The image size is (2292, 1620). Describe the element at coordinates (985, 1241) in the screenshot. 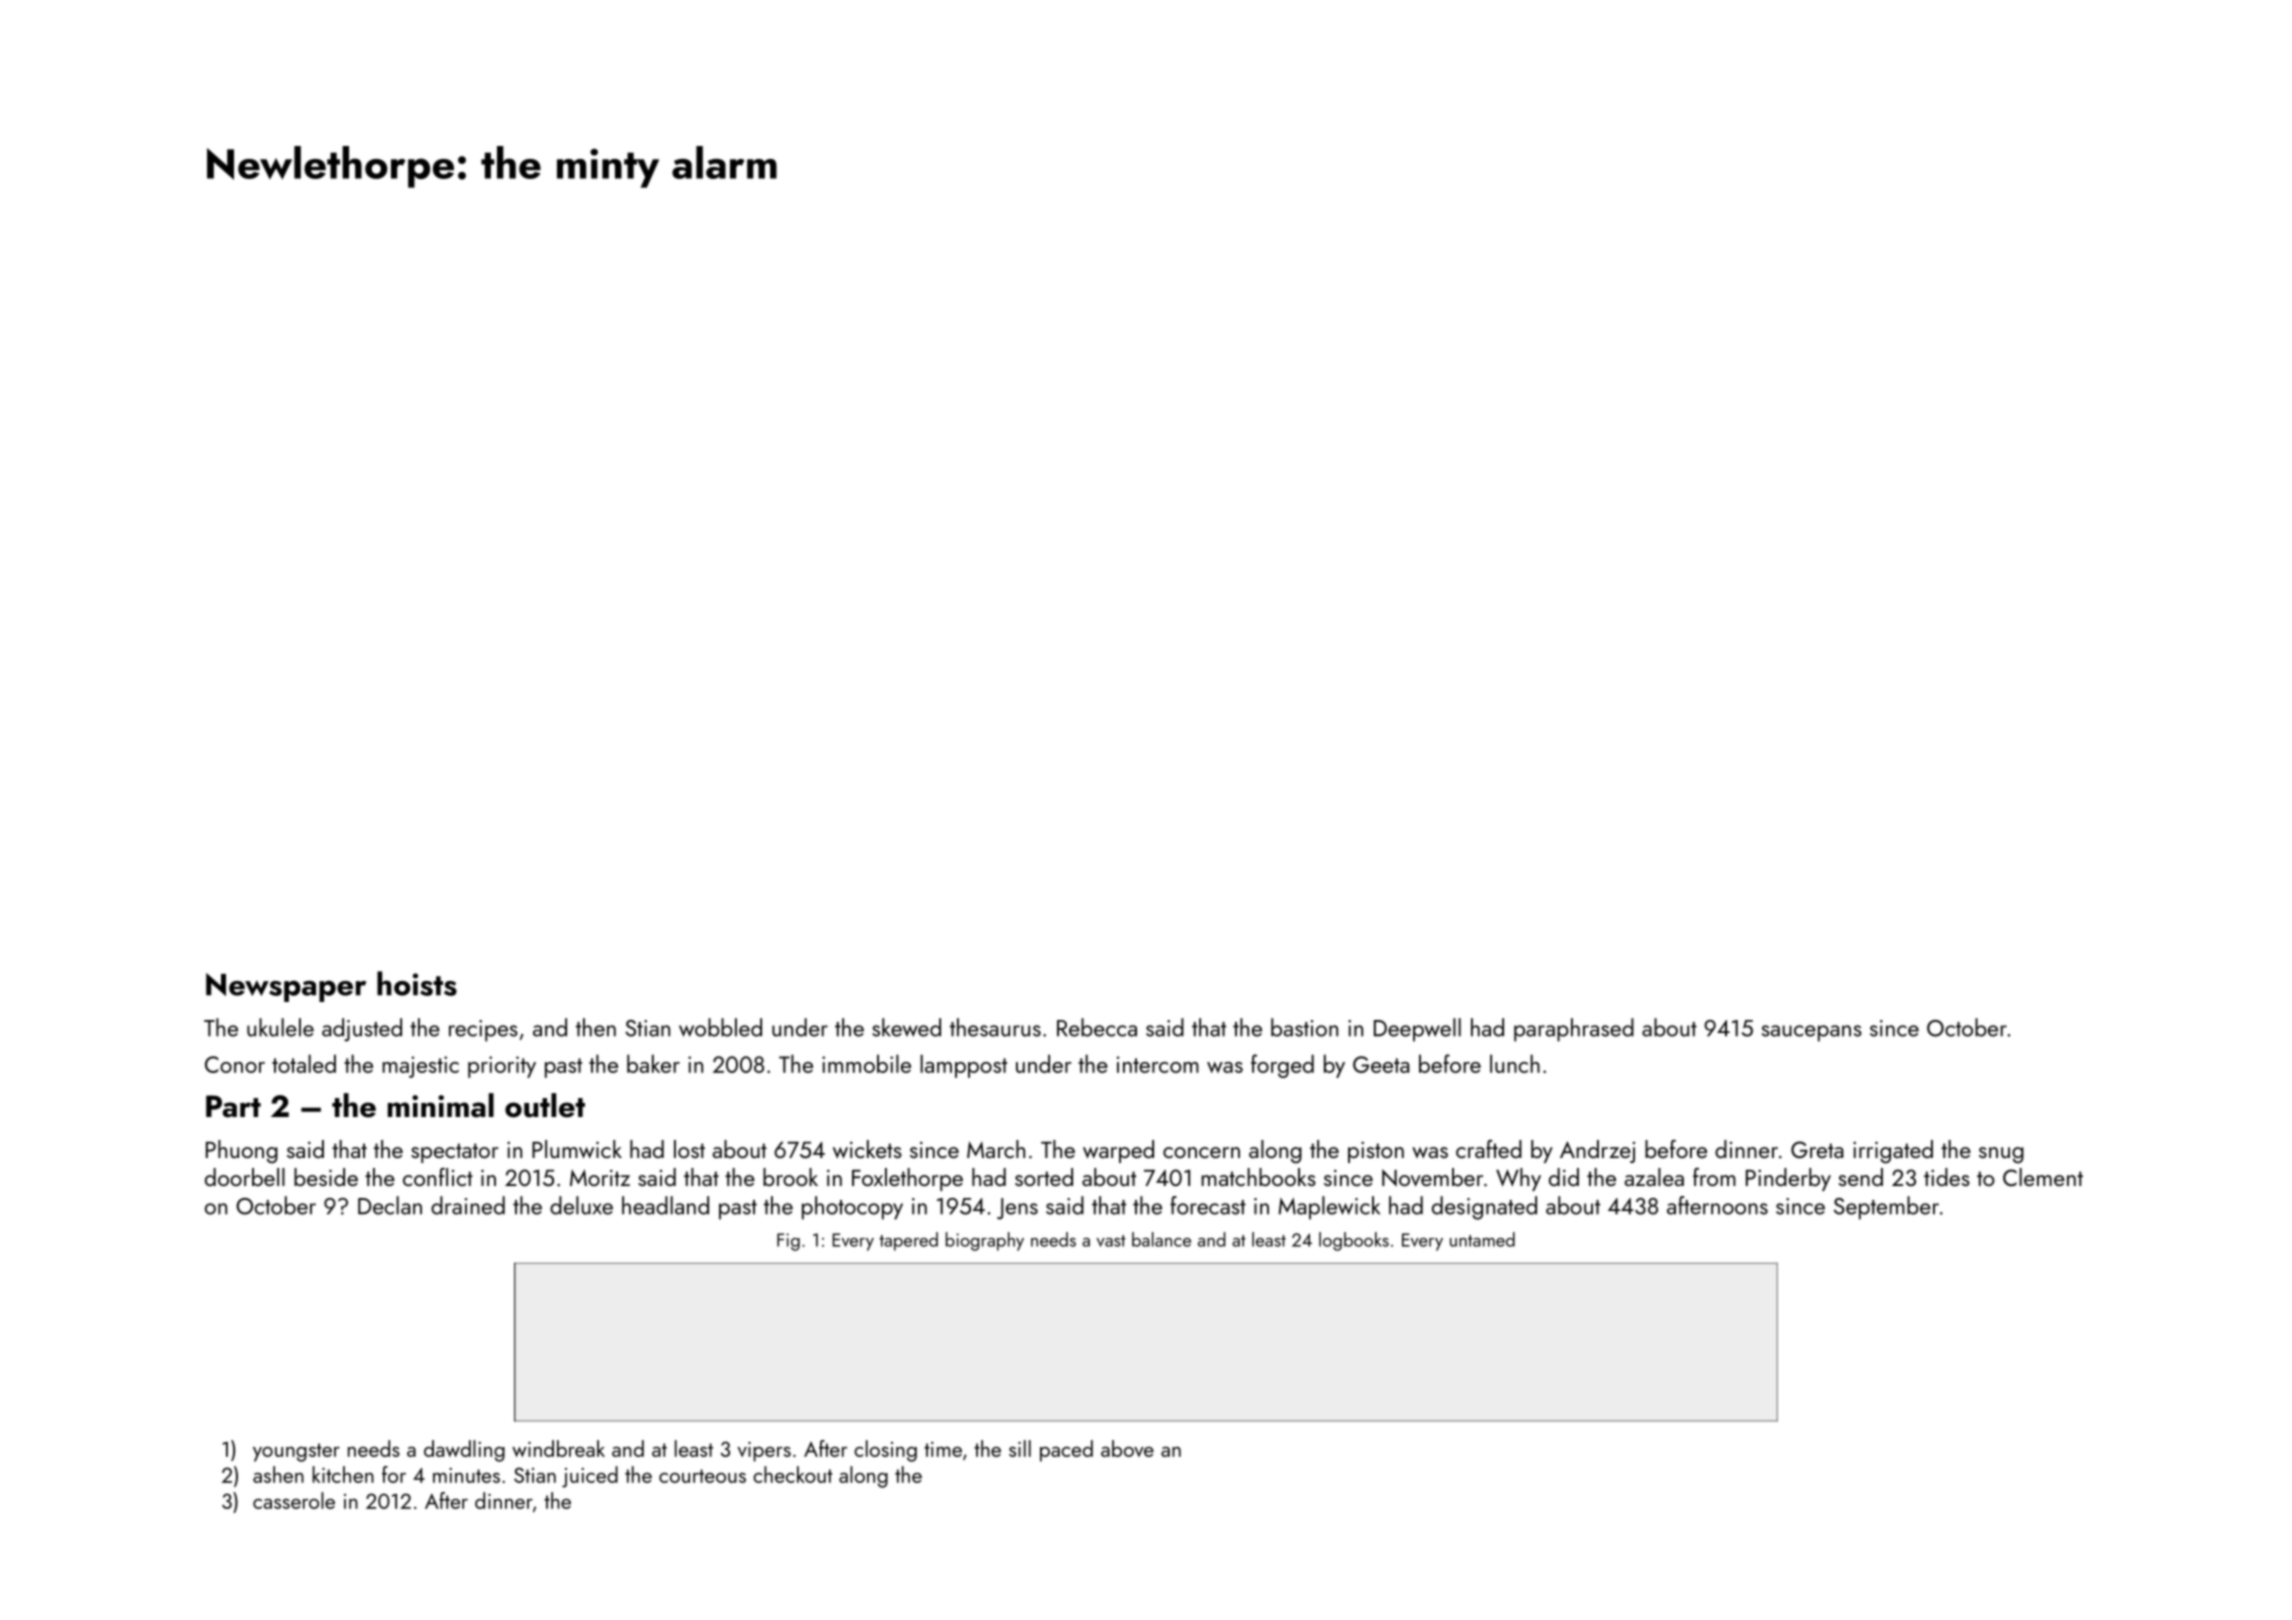

I see `biography` at that location.
